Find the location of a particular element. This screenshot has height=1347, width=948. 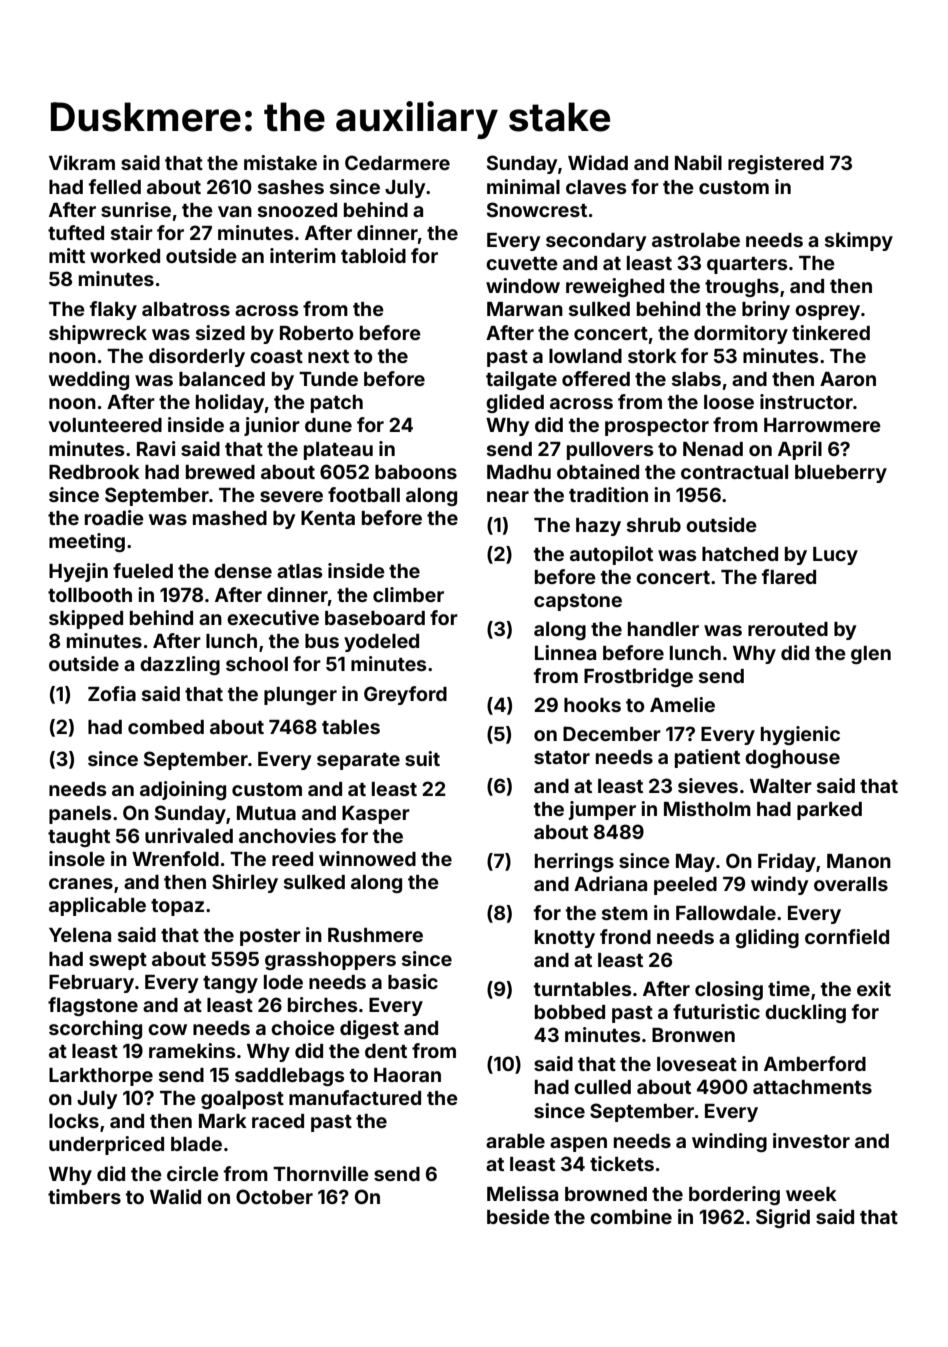

glen is located at coordinates (871, 655).
